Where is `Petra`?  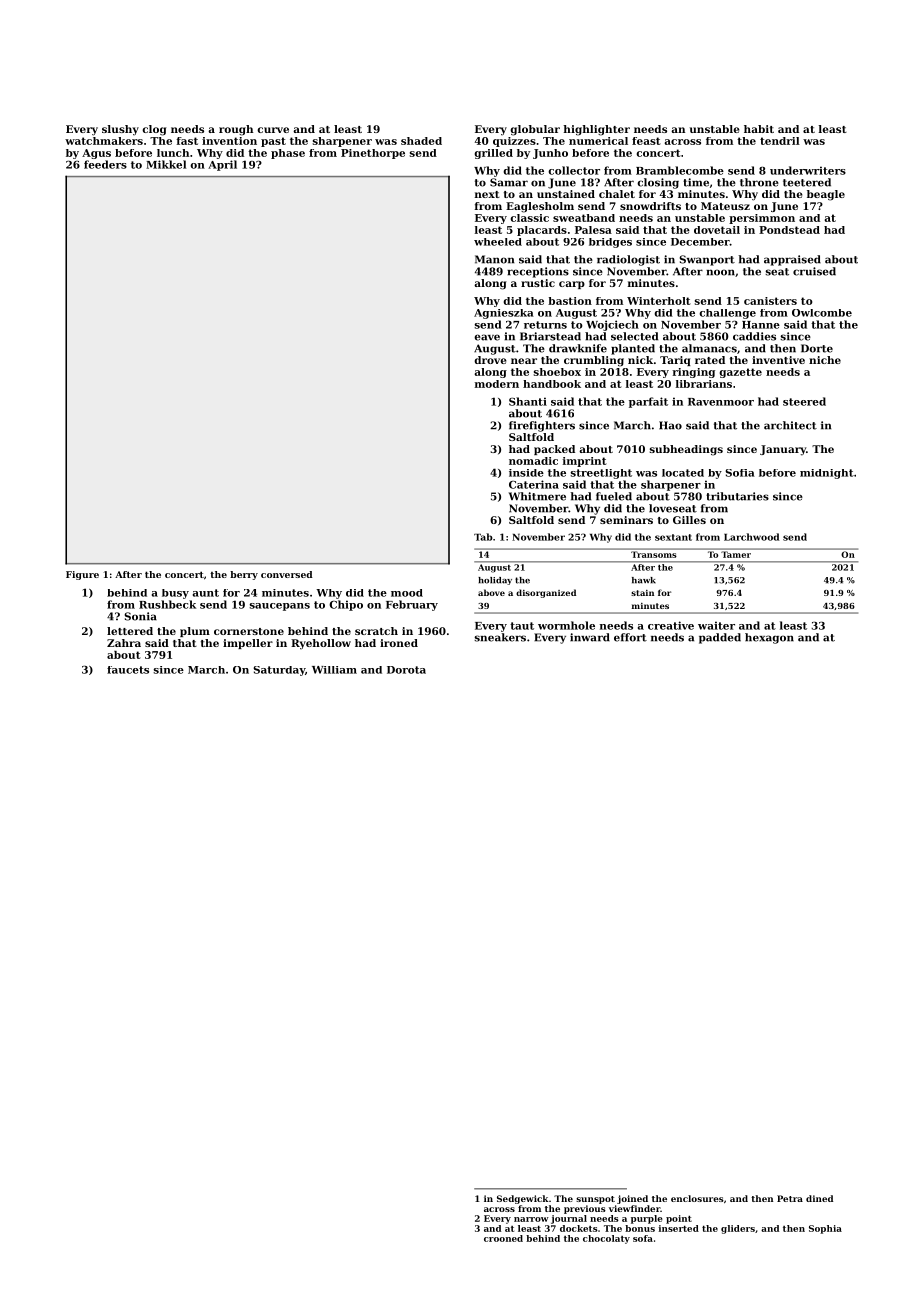
Petra is located at coordinates (790, 1198).
